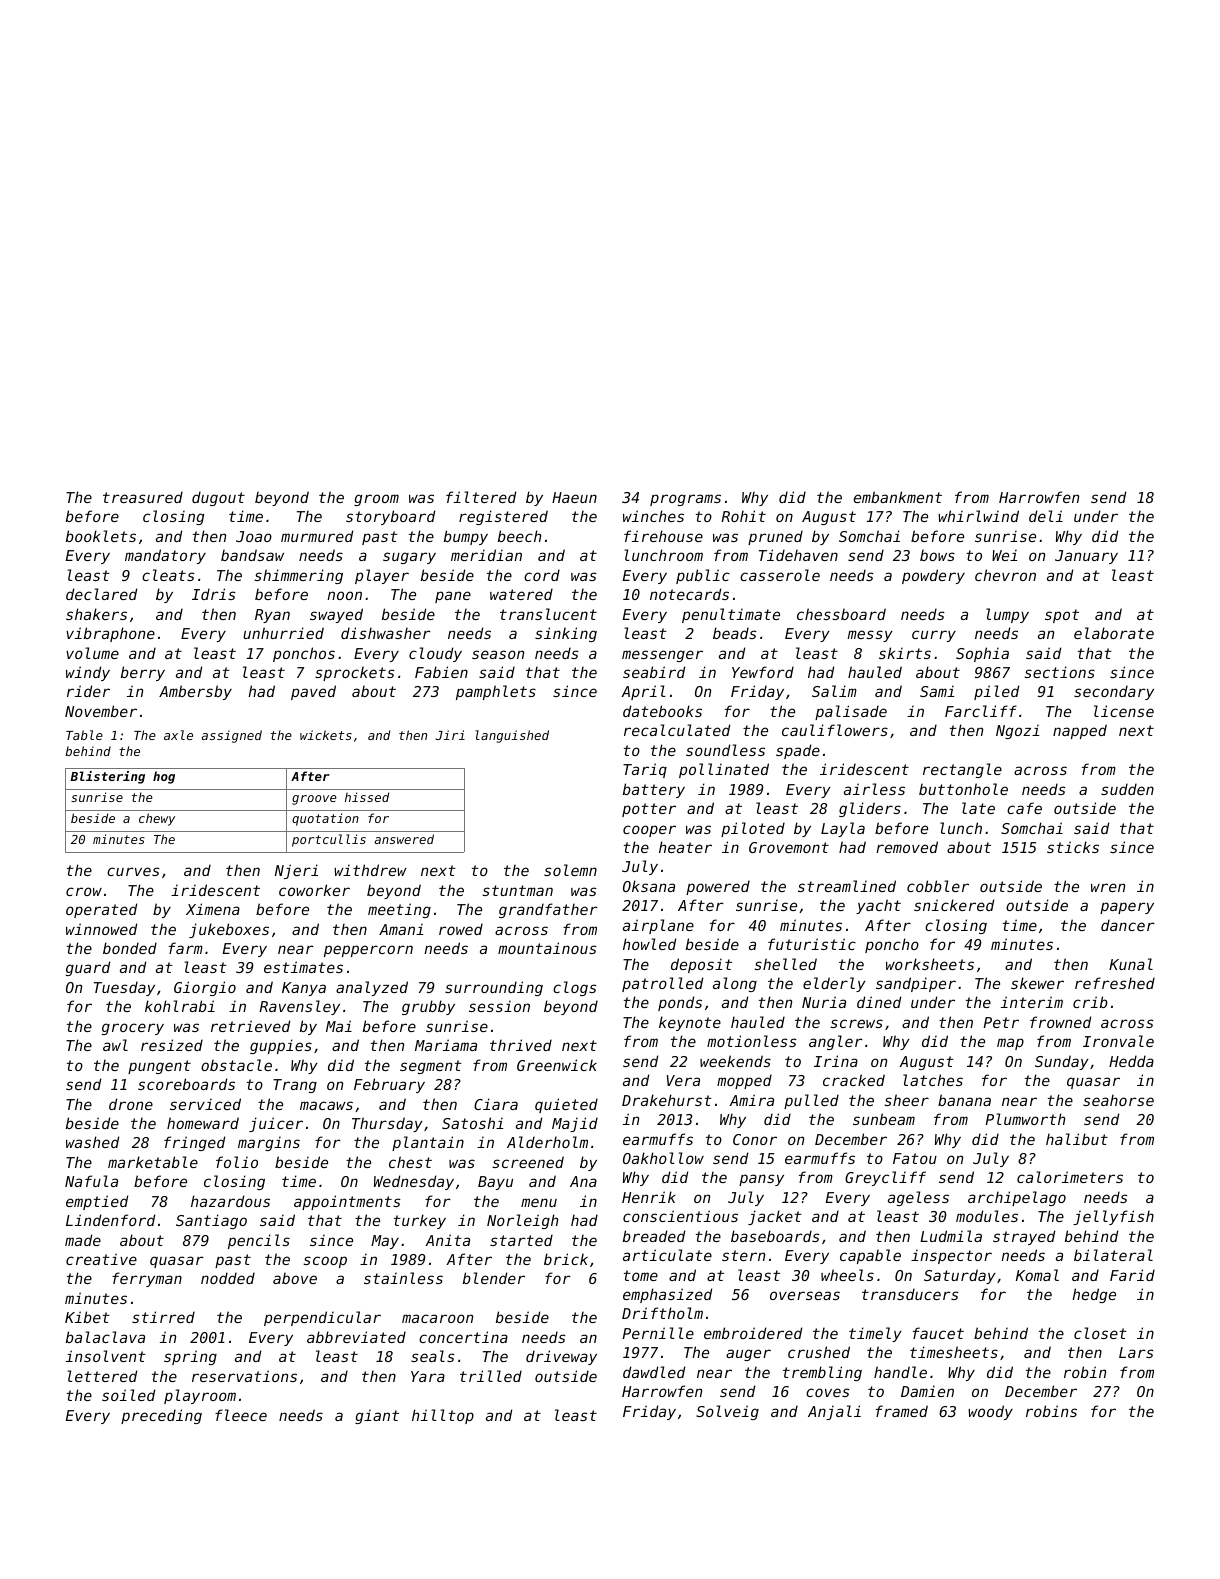 The height and width of the document is (1579, 1220). What do you see at coordinates (101, 1259) in the document?
I see `creative` at bounding box center [101, 1259].
